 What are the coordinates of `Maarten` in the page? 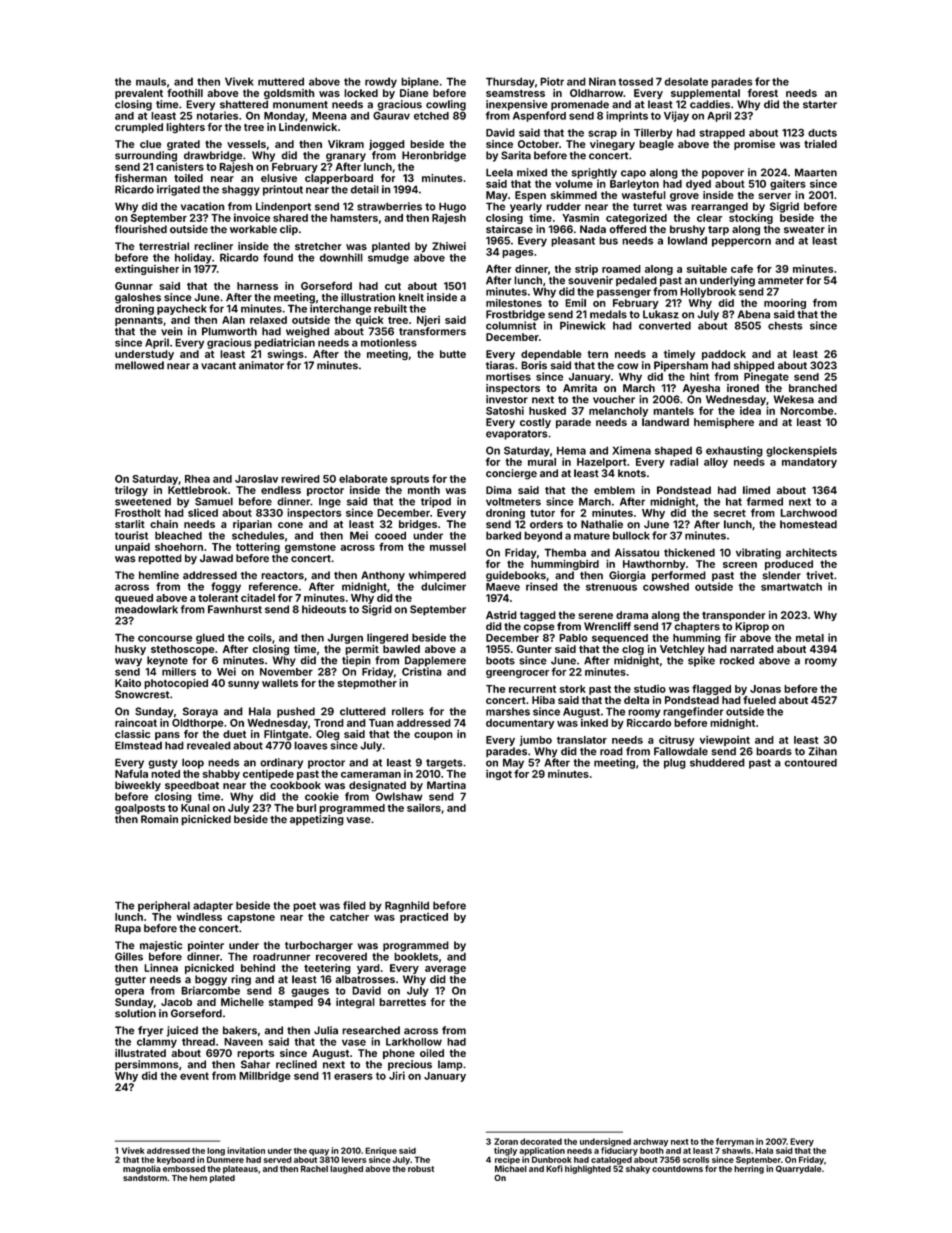 It's located at (816, 172).
